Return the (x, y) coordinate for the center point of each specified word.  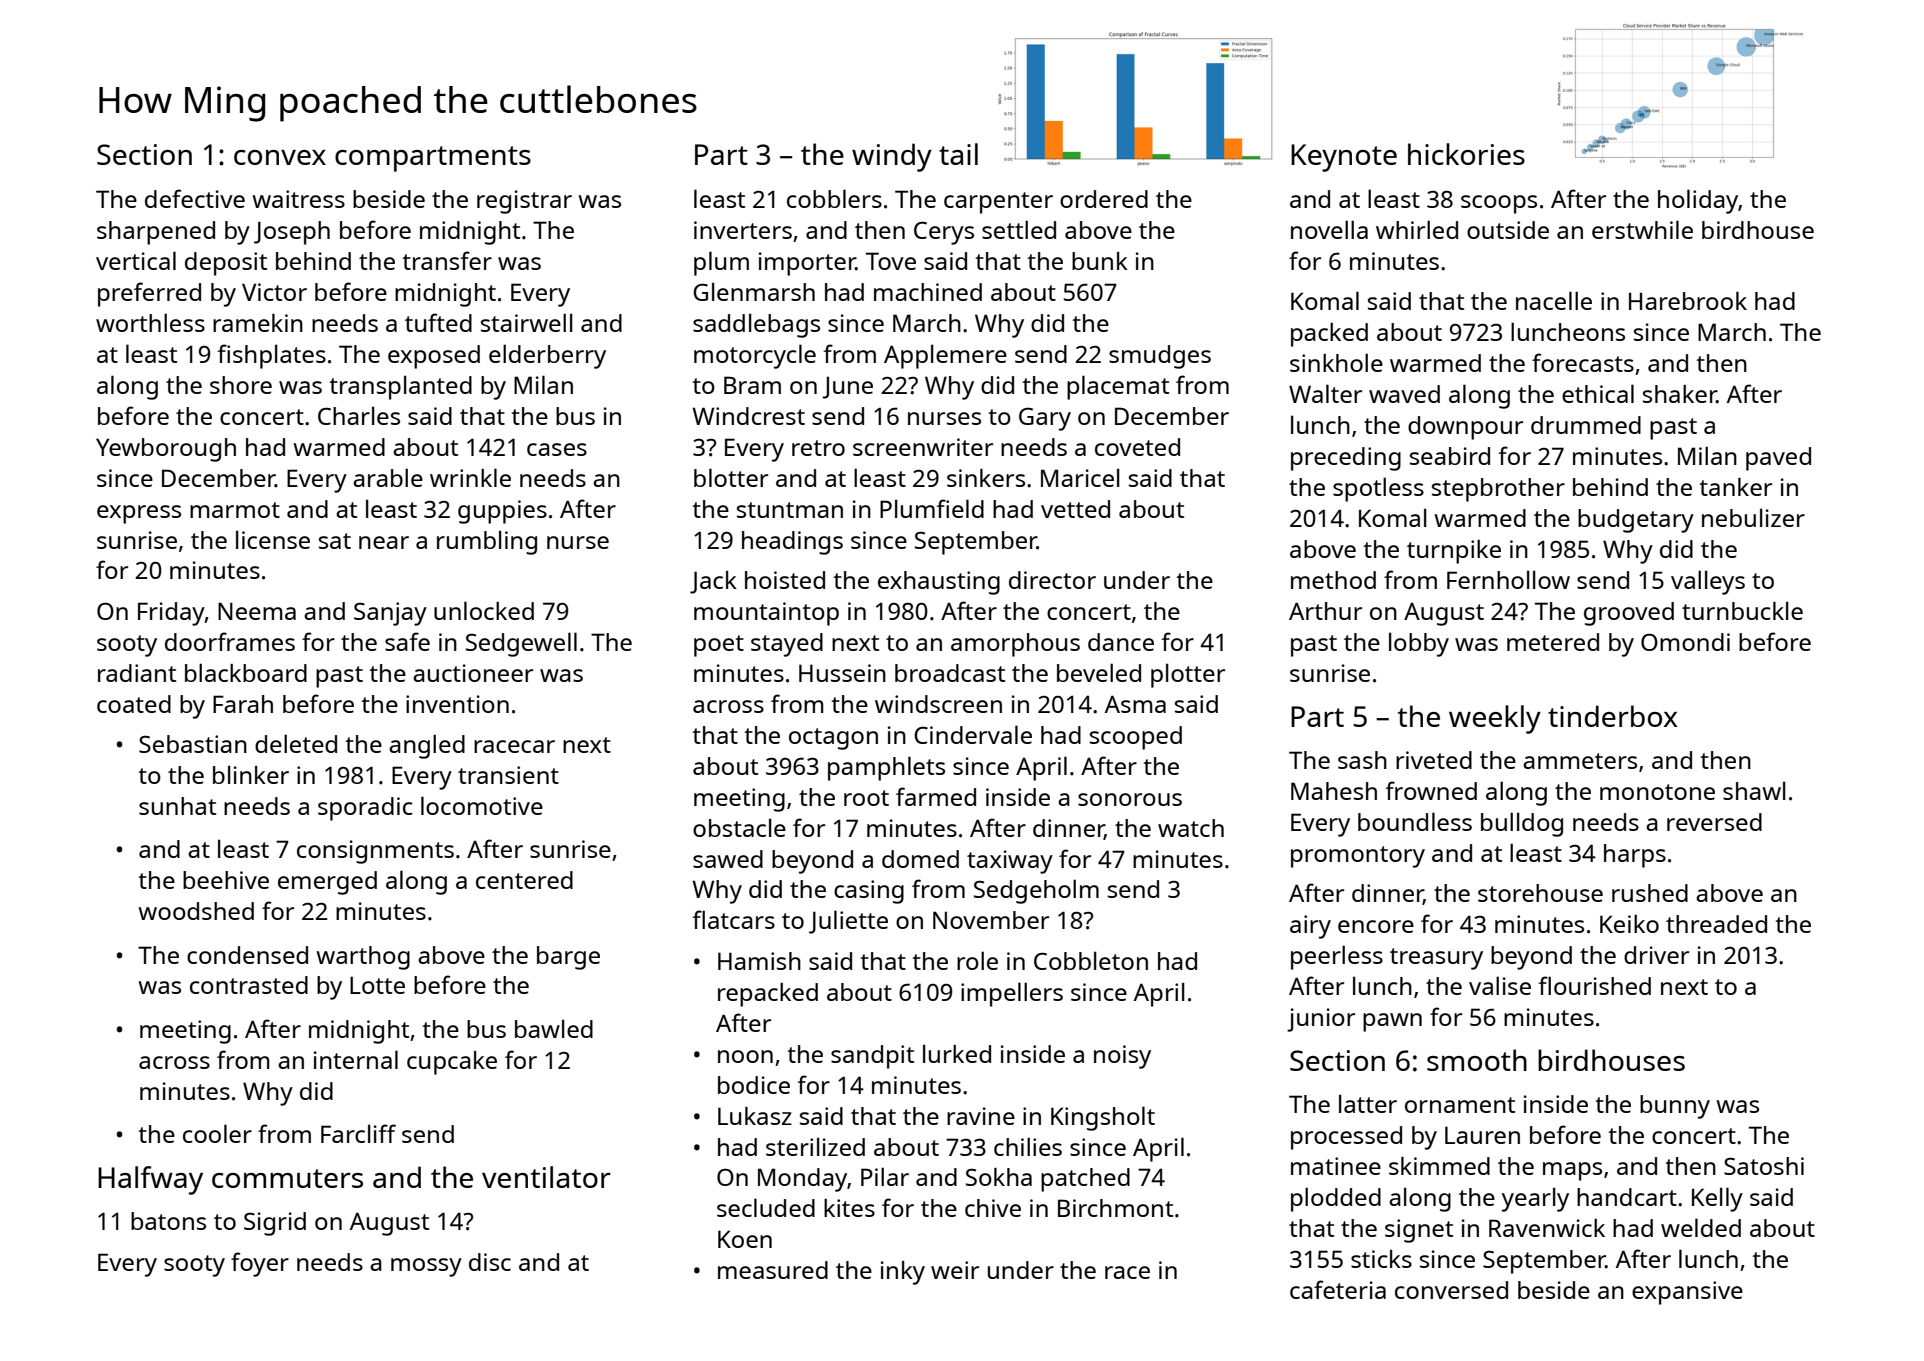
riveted (1434, 760)
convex (280, 157)
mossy (426, 1267)
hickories (1466, 154)
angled (427, 746)
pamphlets (886, 768)
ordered (1104, 199)
